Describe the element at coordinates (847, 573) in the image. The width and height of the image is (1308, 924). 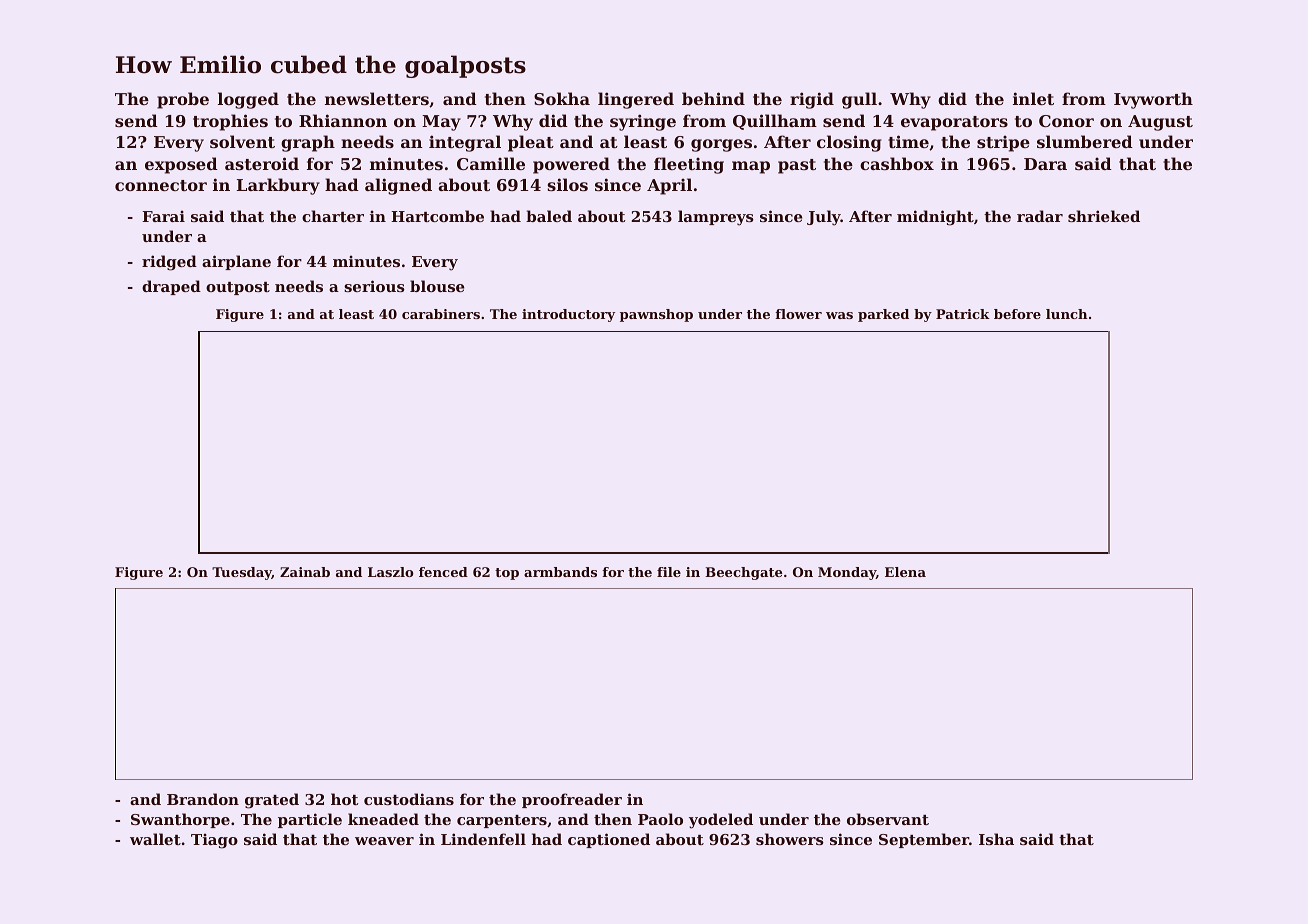
I see `Monday` at that location.
